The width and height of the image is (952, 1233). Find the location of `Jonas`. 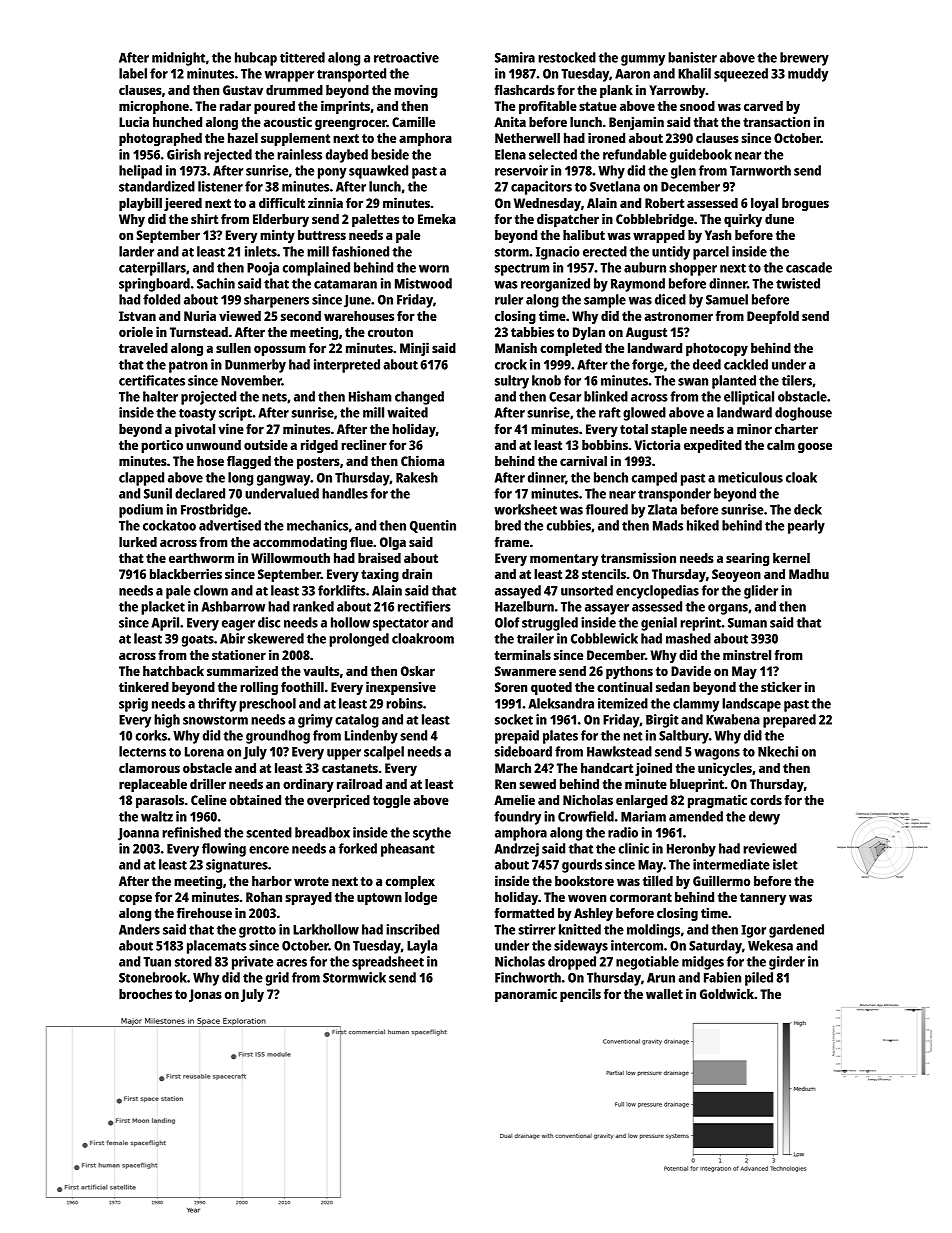

Jonas is located at coordinates (205, 995).
